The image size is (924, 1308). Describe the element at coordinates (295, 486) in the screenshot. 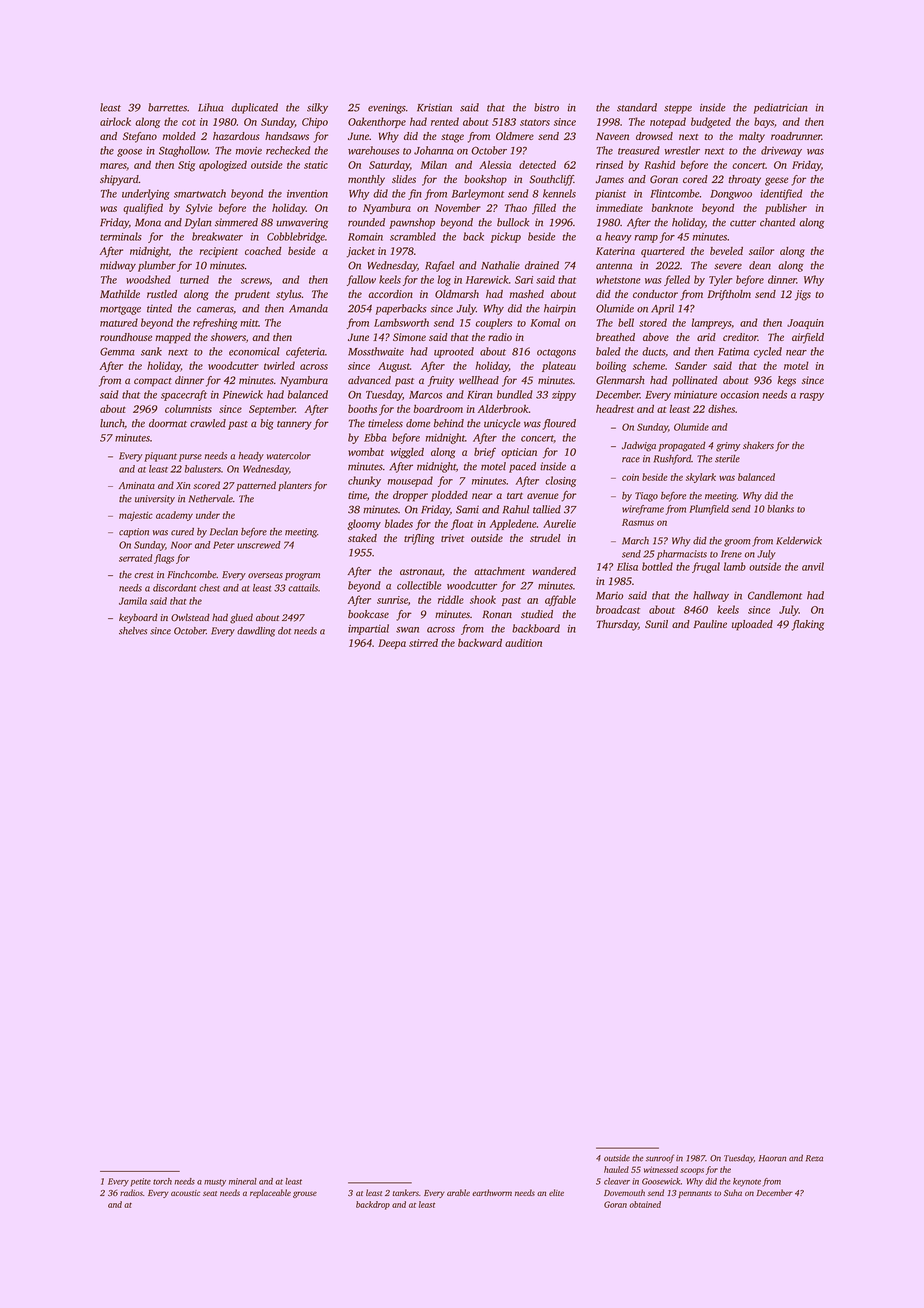

I see `planters` at that location.
